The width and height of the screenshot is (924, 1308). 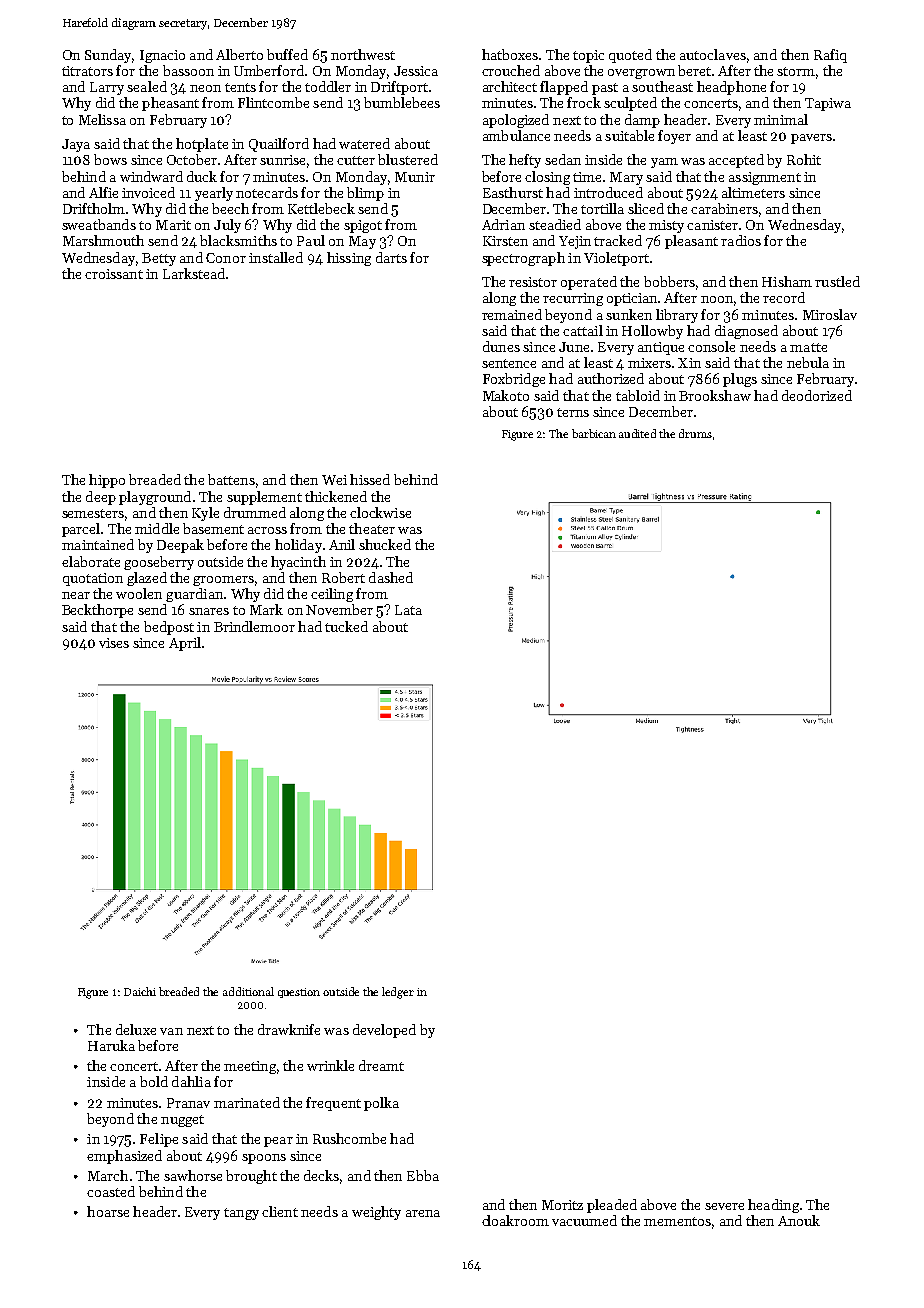 I want to click on middle, so click(x=157, y=528).
